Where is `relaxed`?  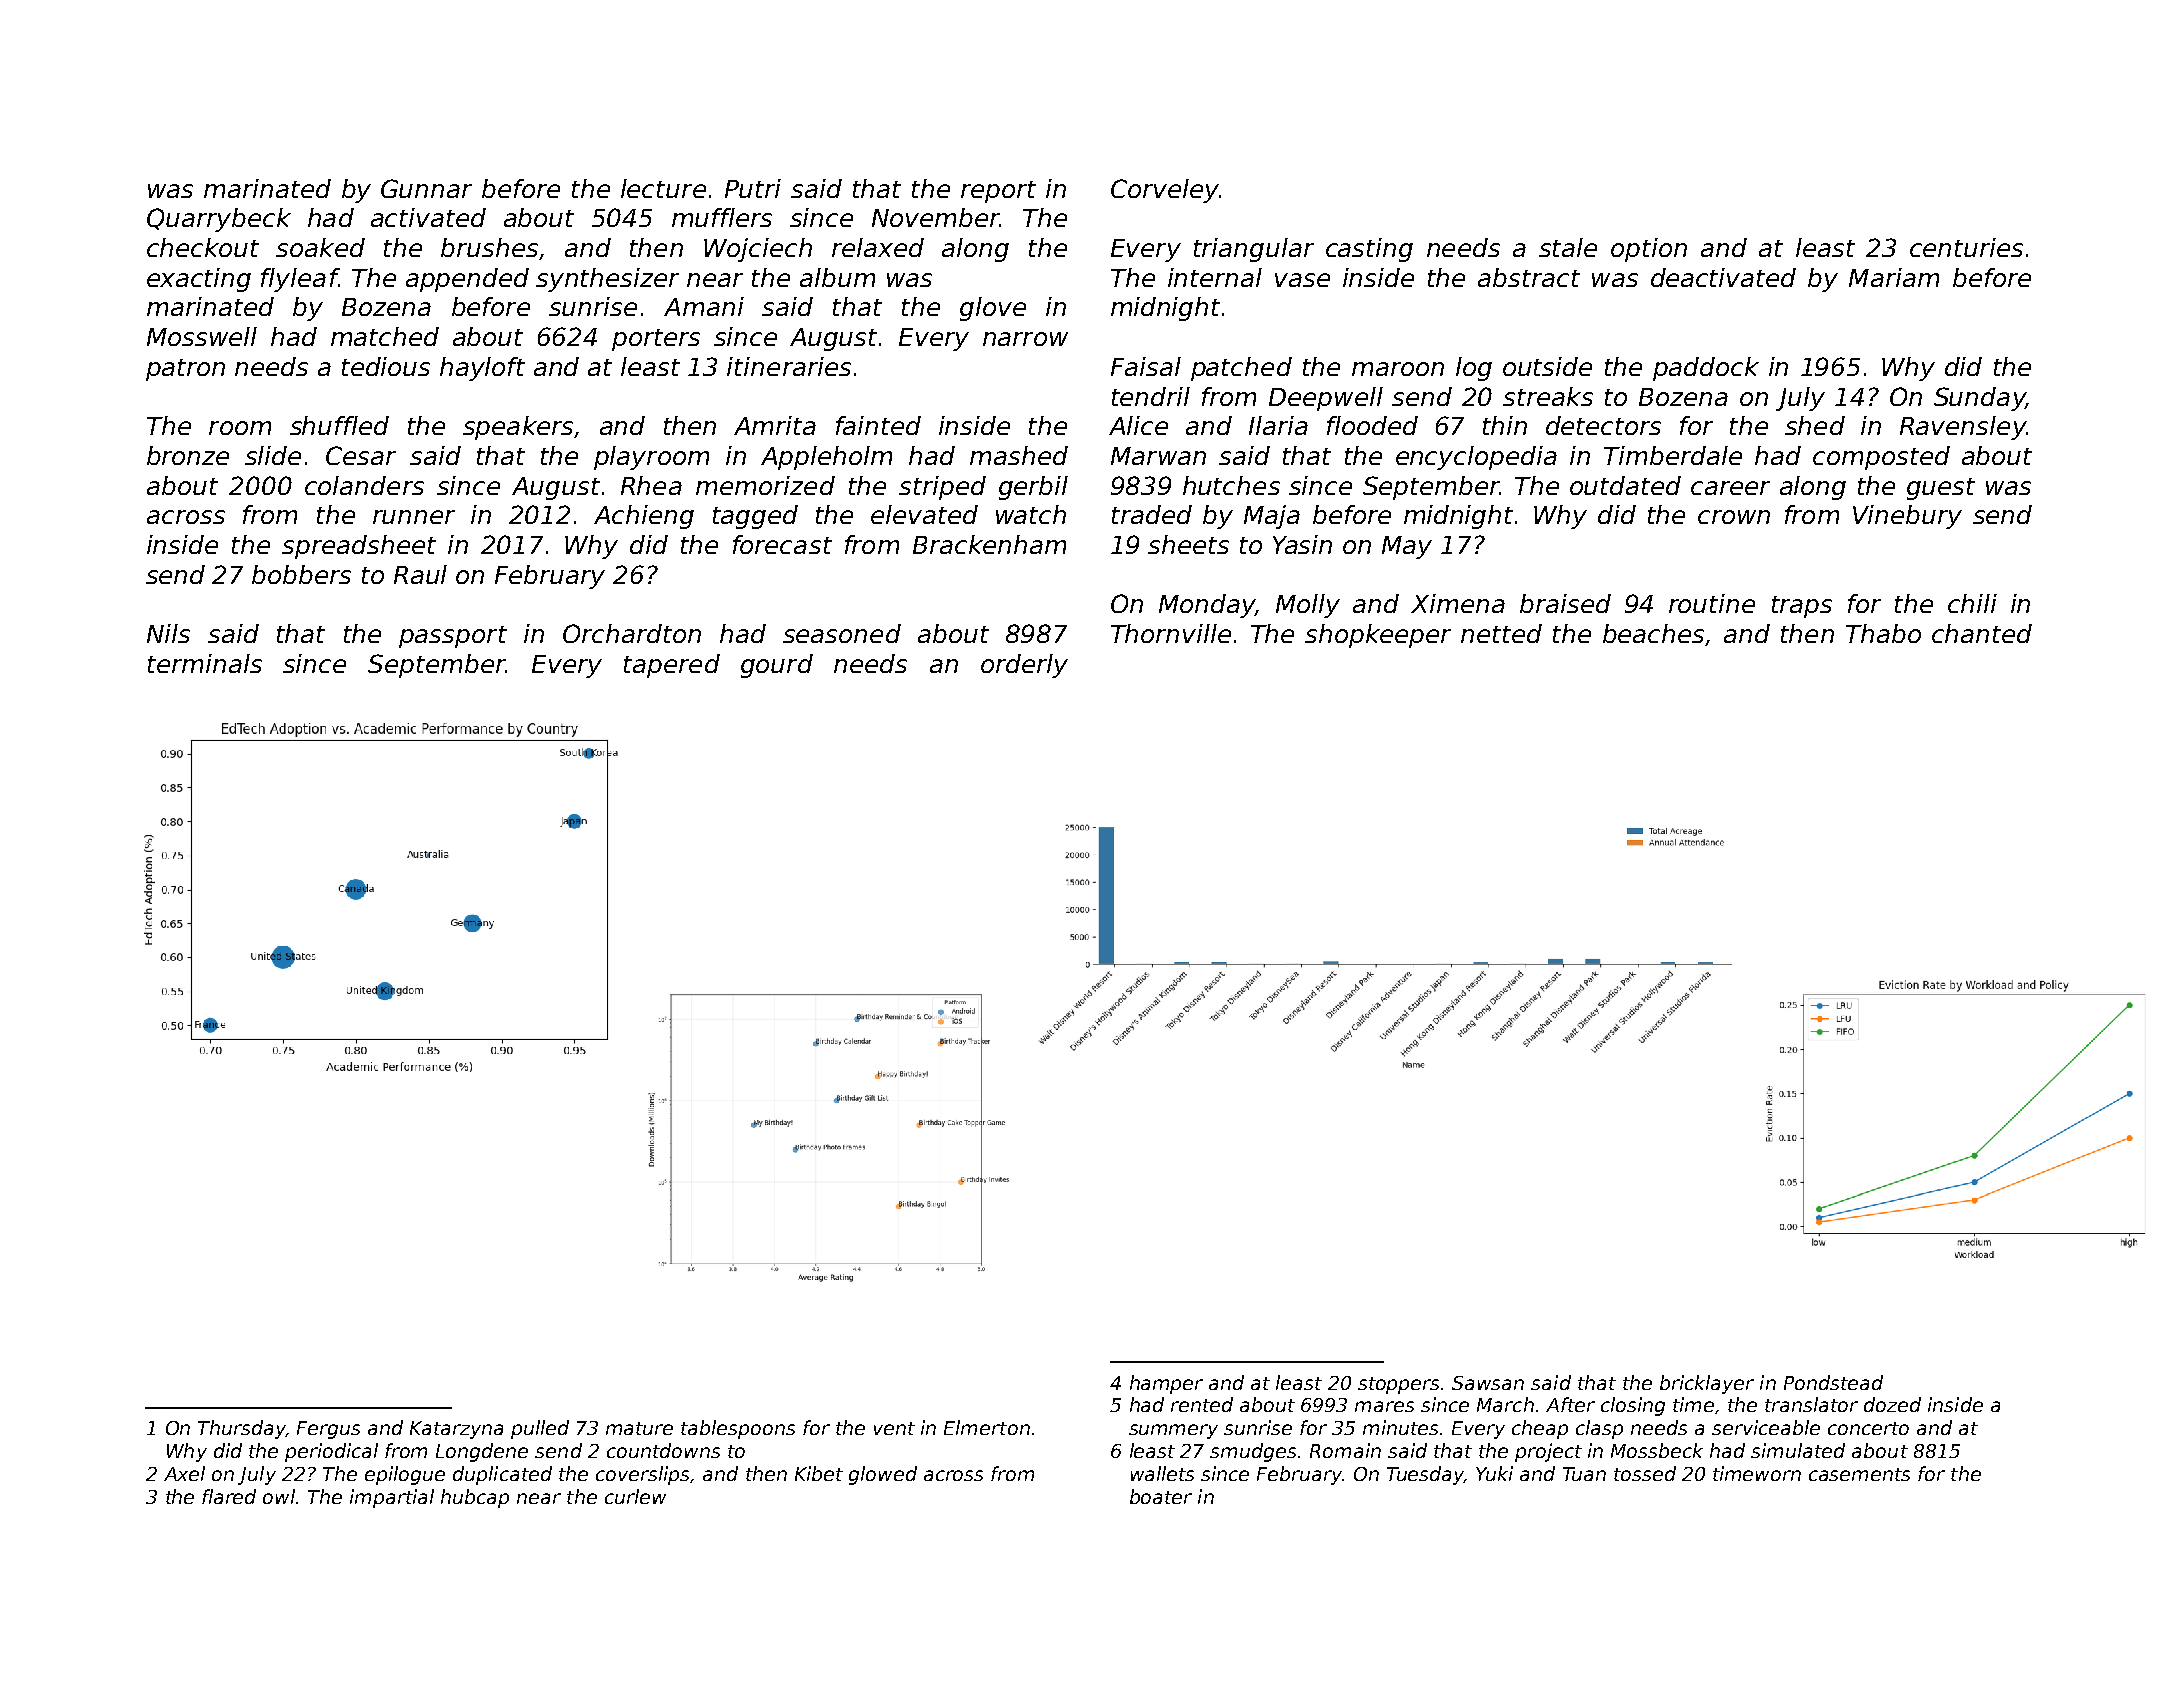 relaxed is located at coordinates (878, 247).
